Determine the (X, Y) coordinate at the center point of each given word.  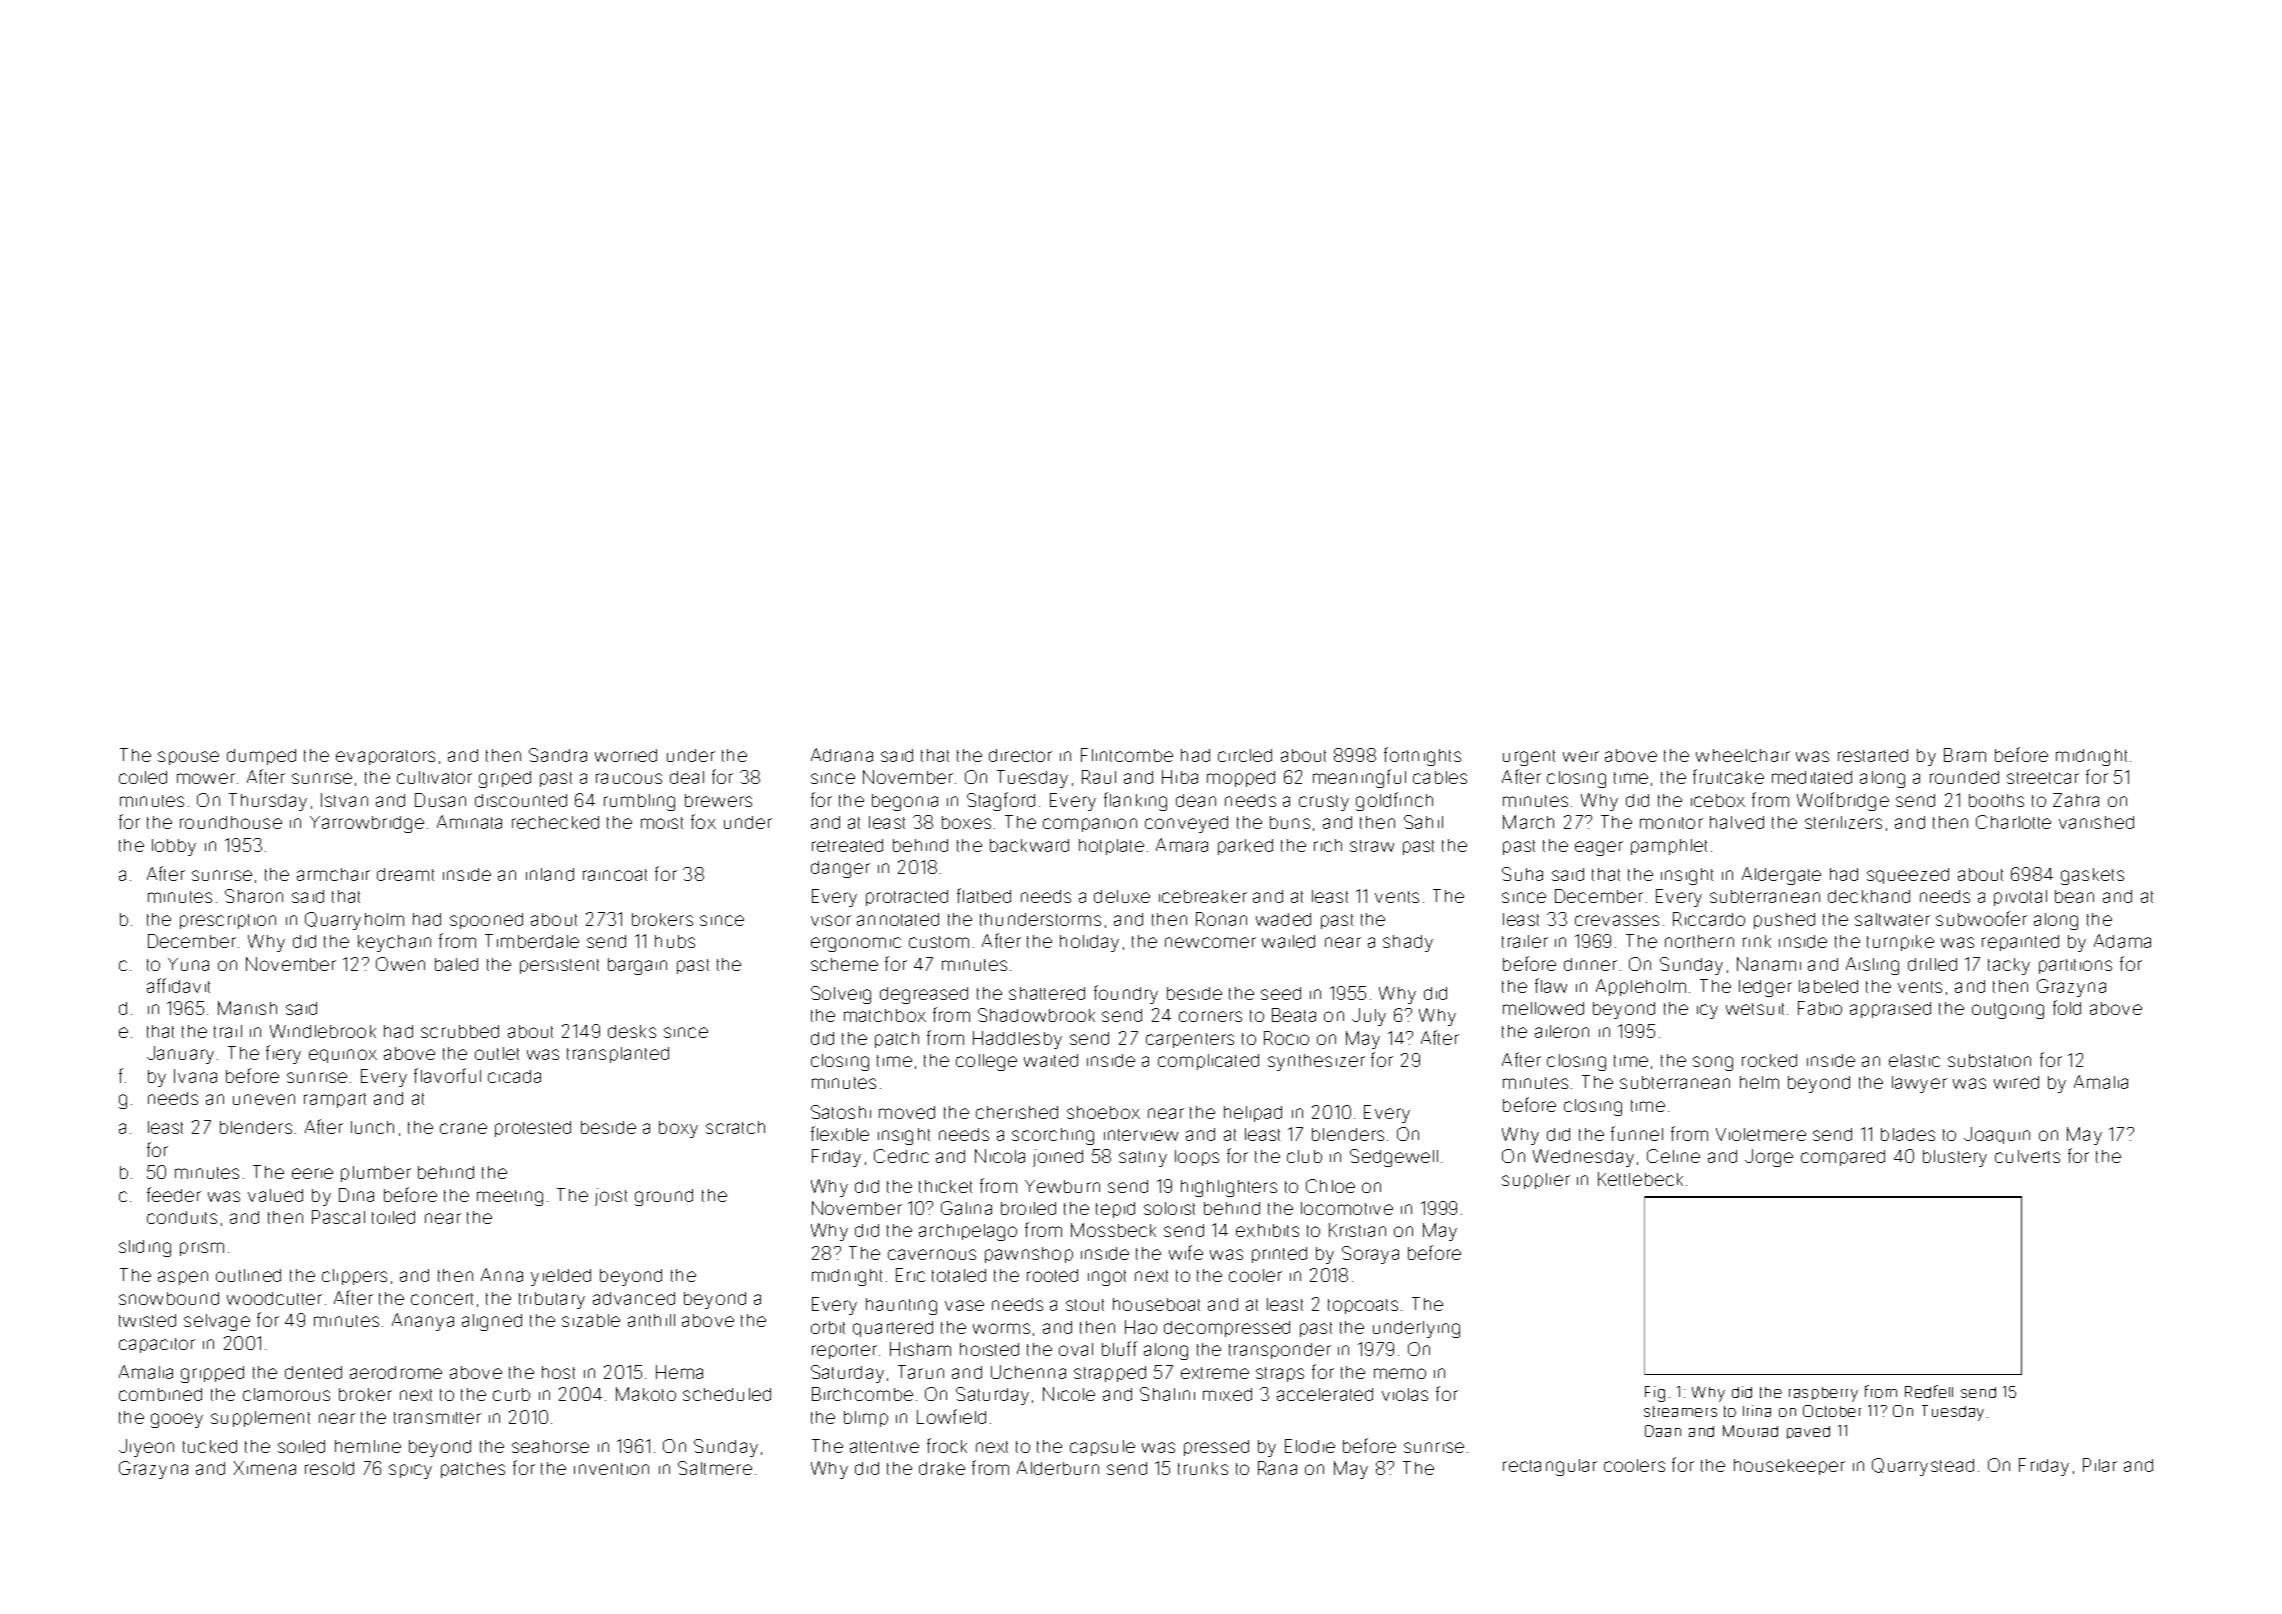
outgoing (2008, 1011)
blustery (1955, 1158)
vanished (2096, 822)
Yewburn (1062, 1186)
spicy (410, 1471)
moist (662, 823)
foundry (1126, 994)
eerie (312, 1173)
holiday (1089, 943)
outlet (497, 1053)
